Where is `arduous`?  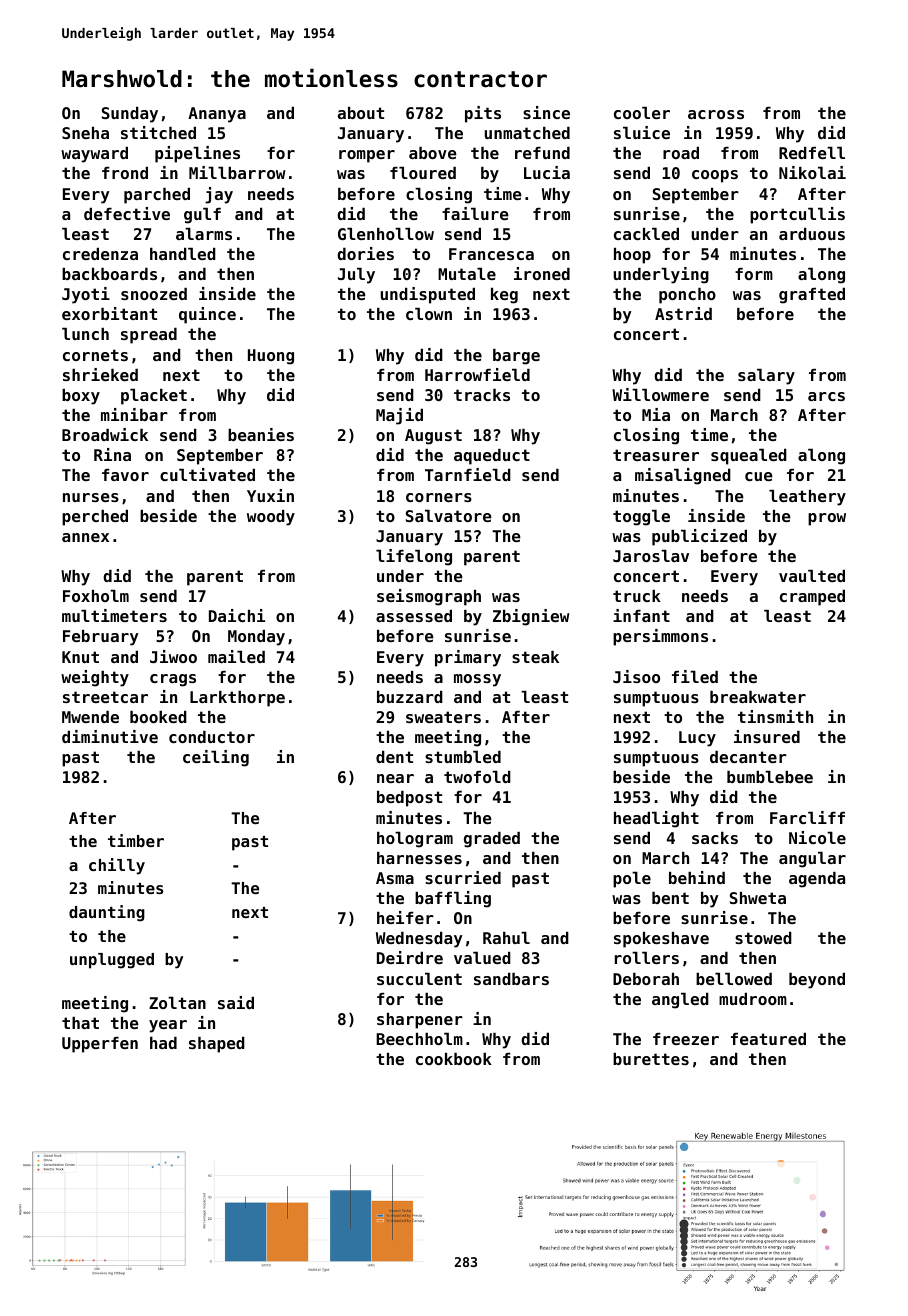 arduous is located at coordinates (812, 234).
